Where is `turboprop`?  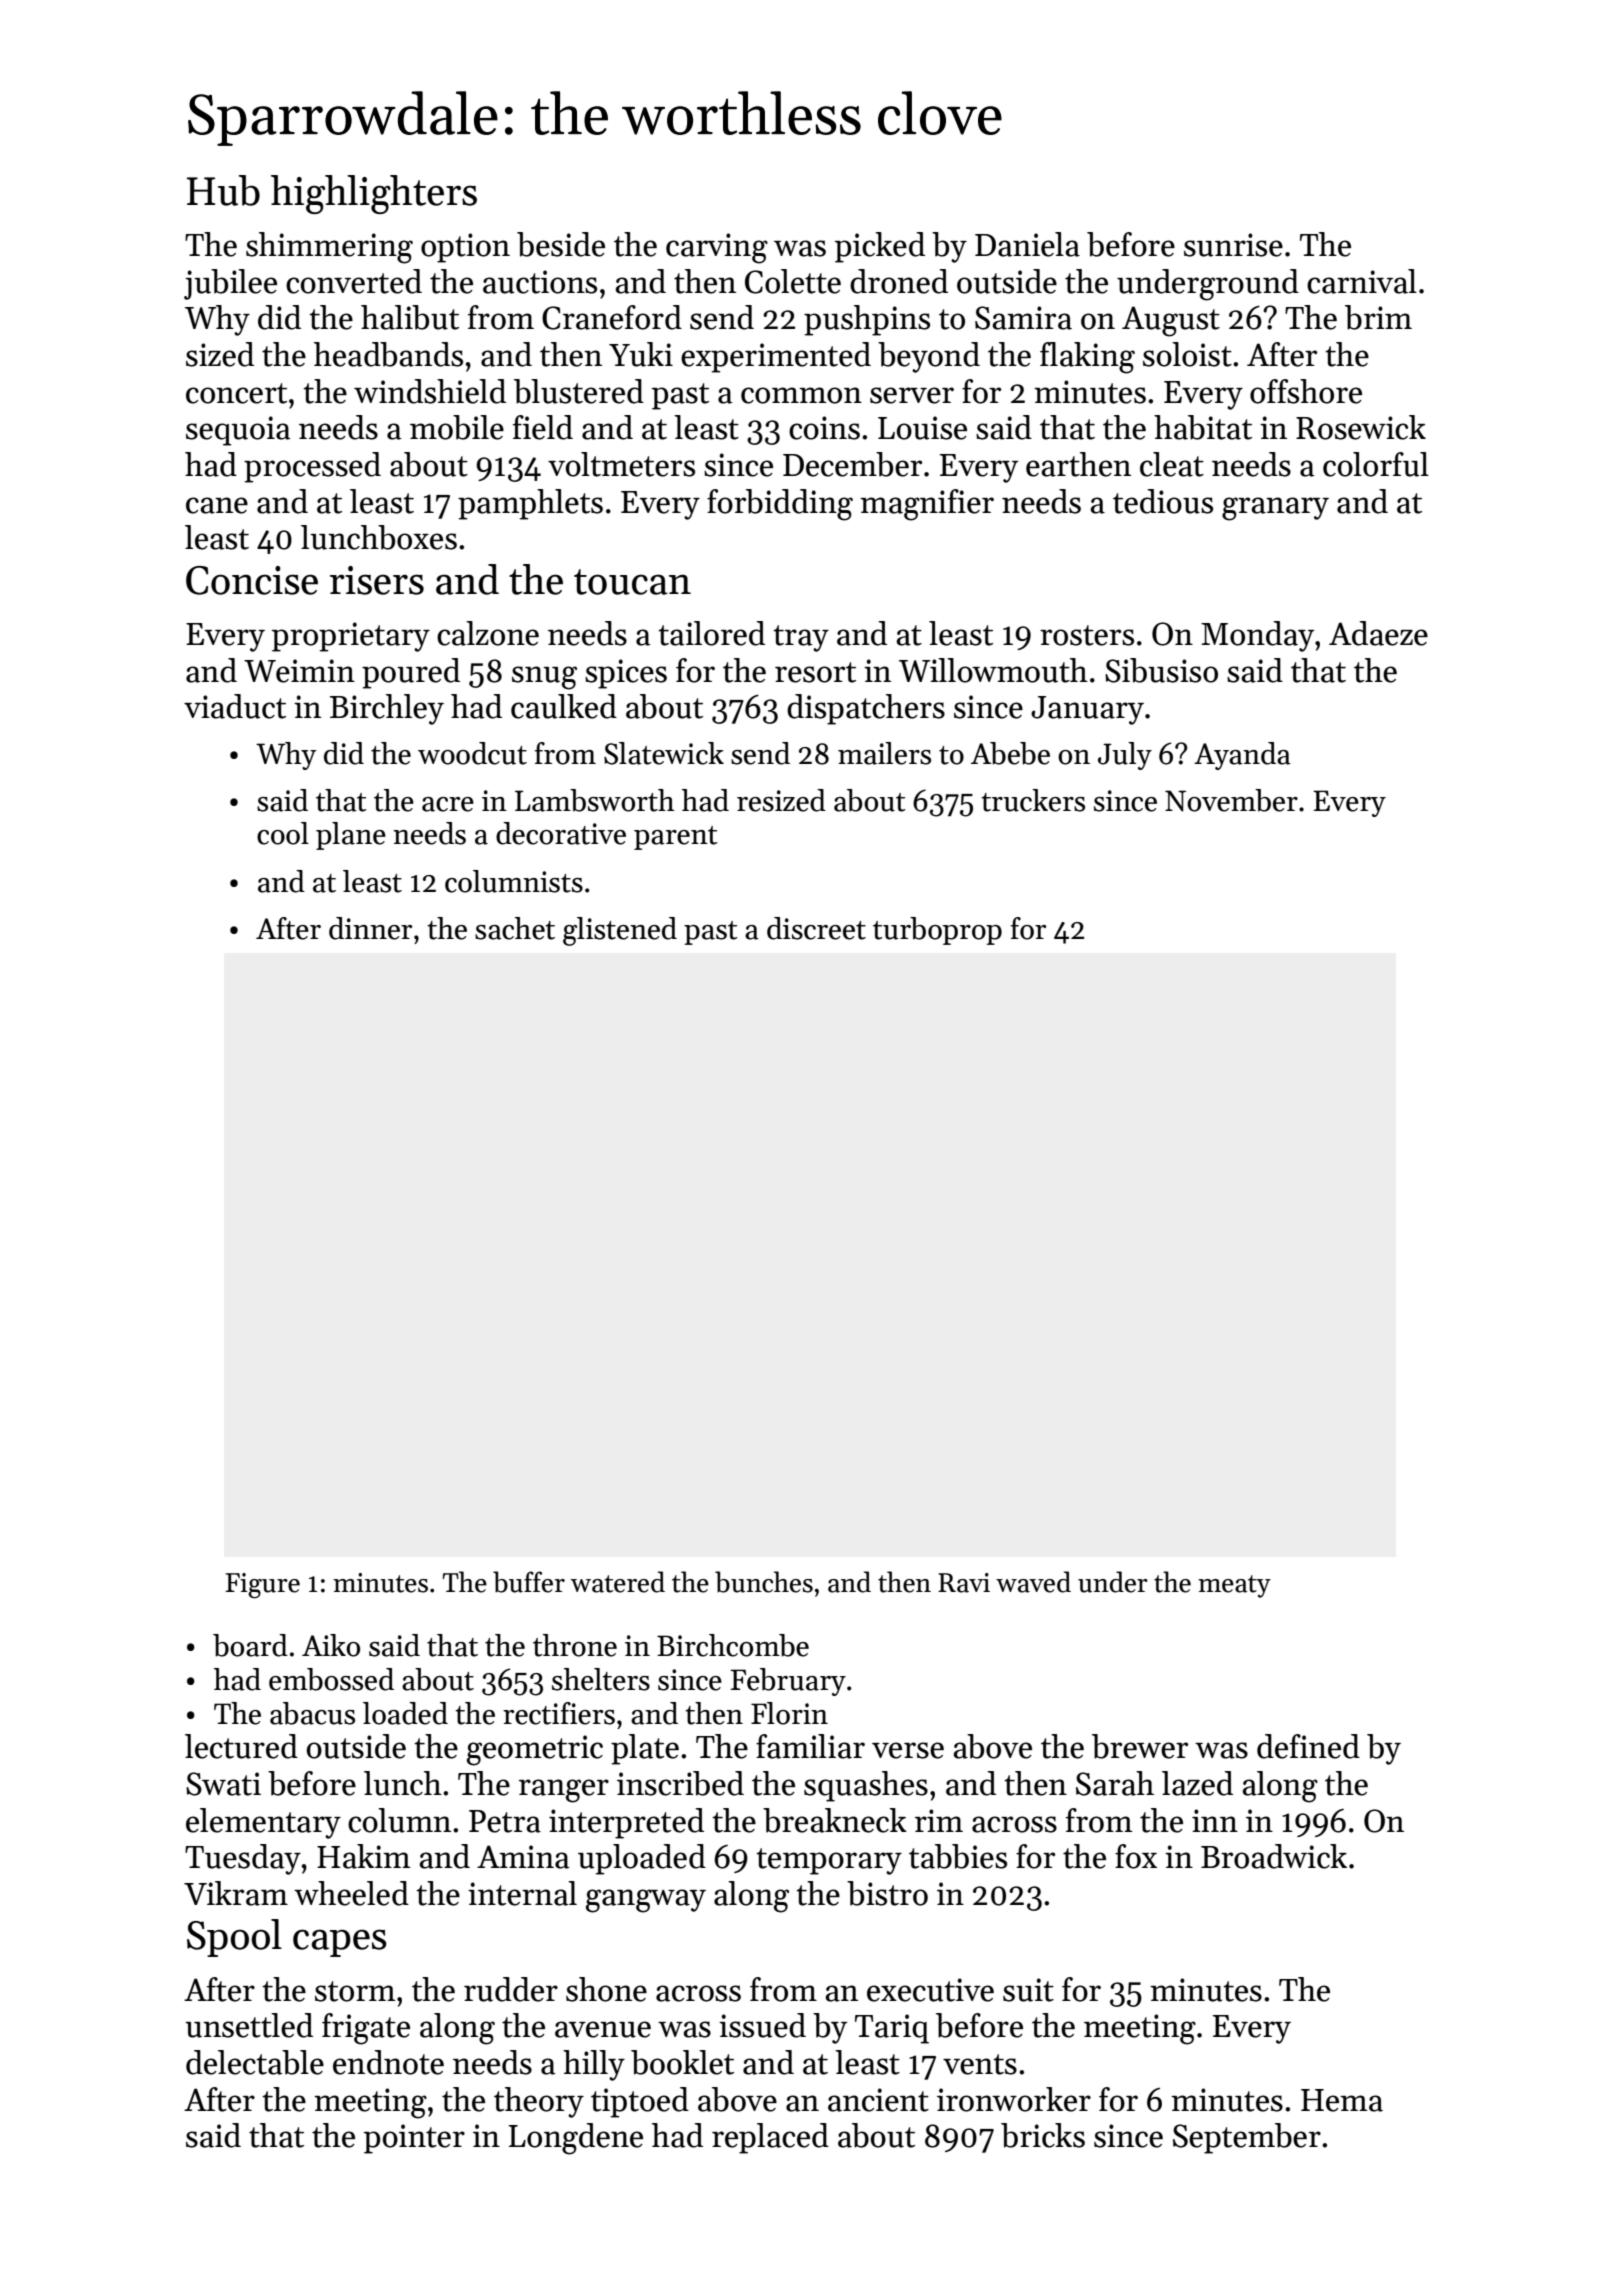
turboprop is located at coordinates (937, 931).
